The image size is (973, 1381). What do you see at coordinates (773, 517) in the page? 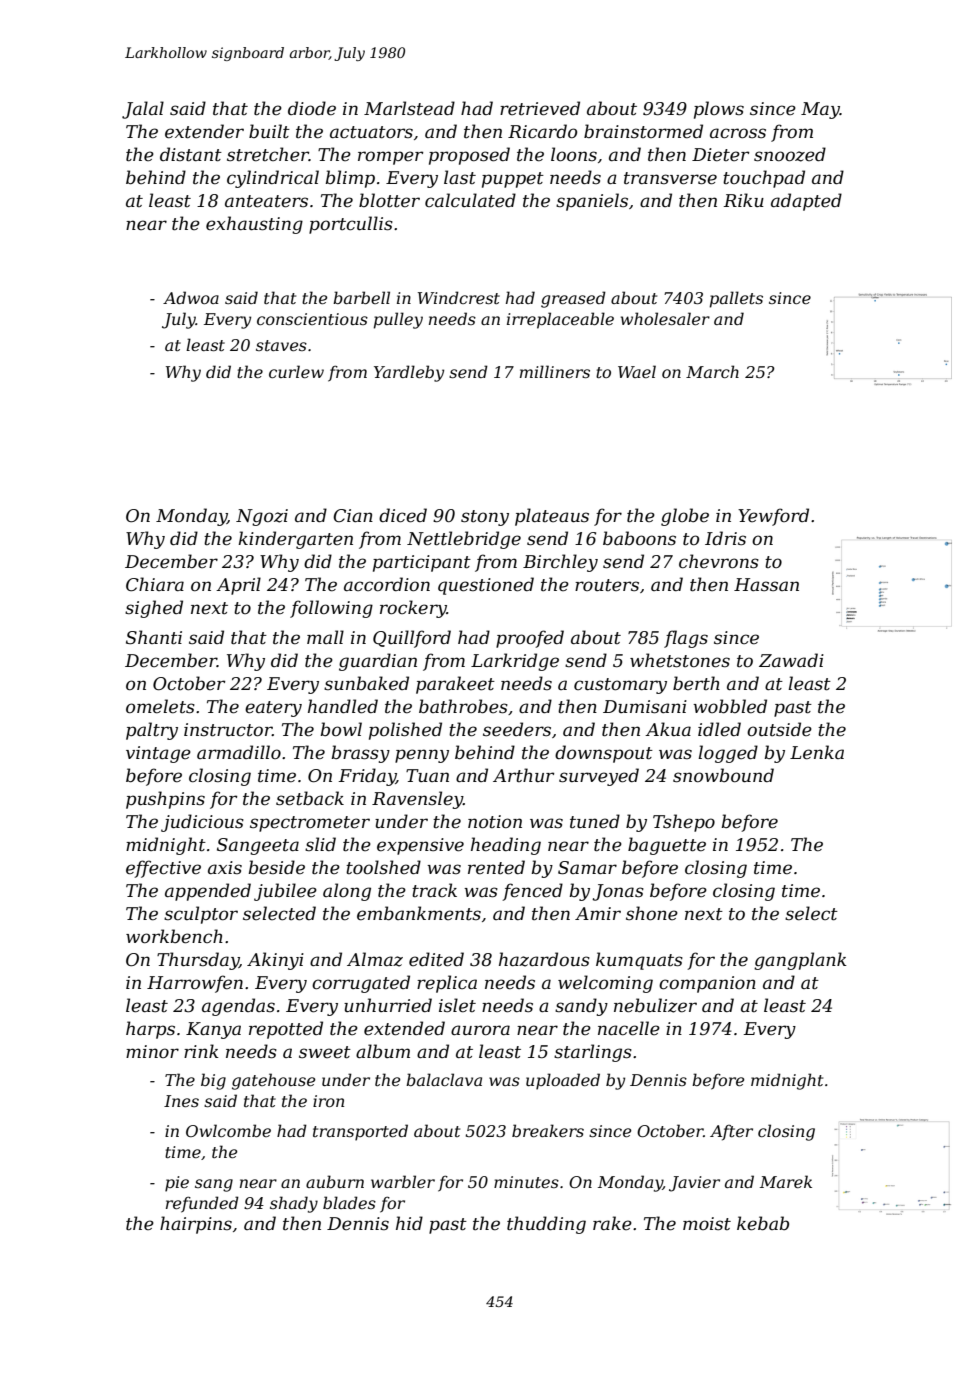
I see `Yewford` at bounding box center [773, 517].
